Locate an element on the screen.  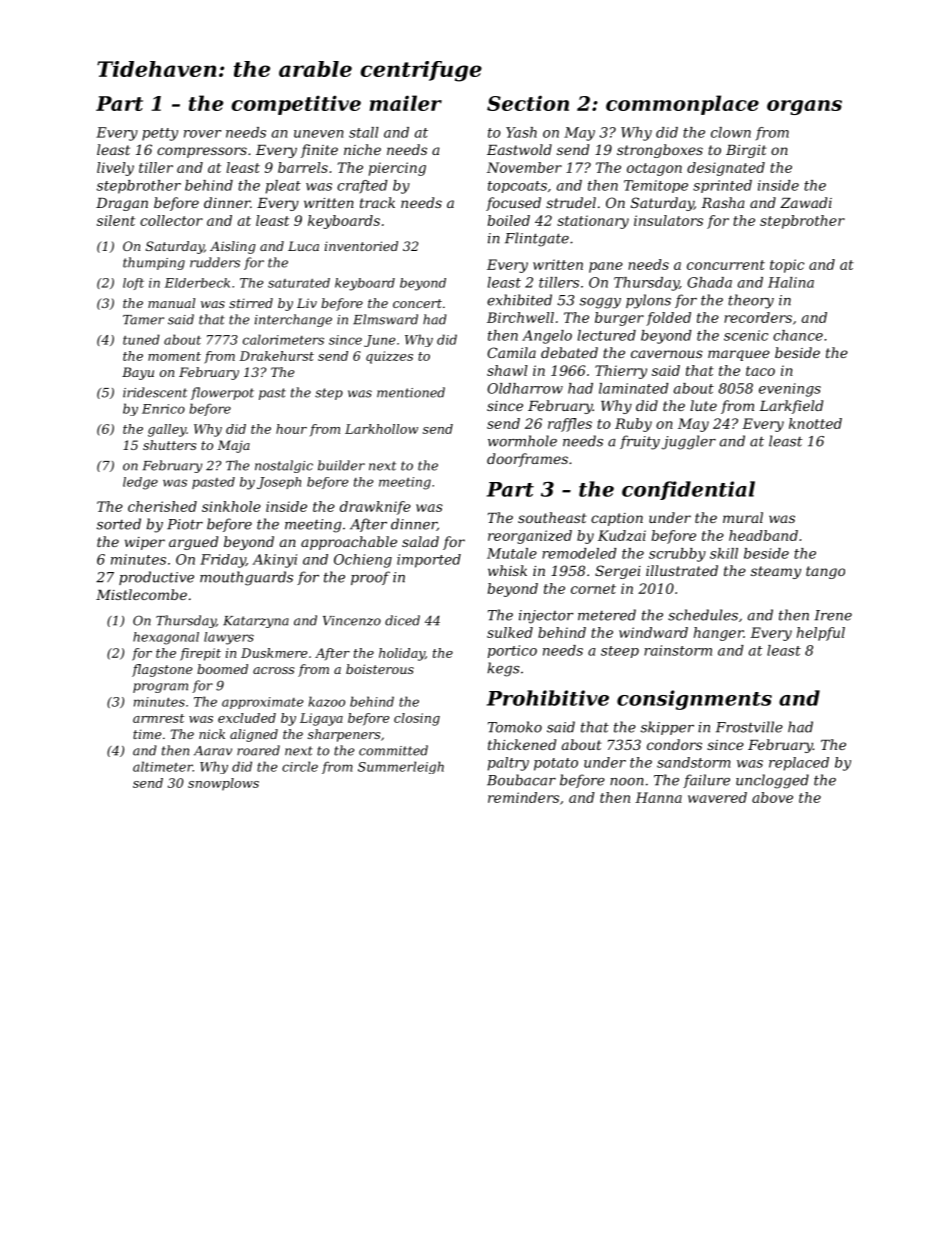
ledge is located at coordinates (140, 483).
